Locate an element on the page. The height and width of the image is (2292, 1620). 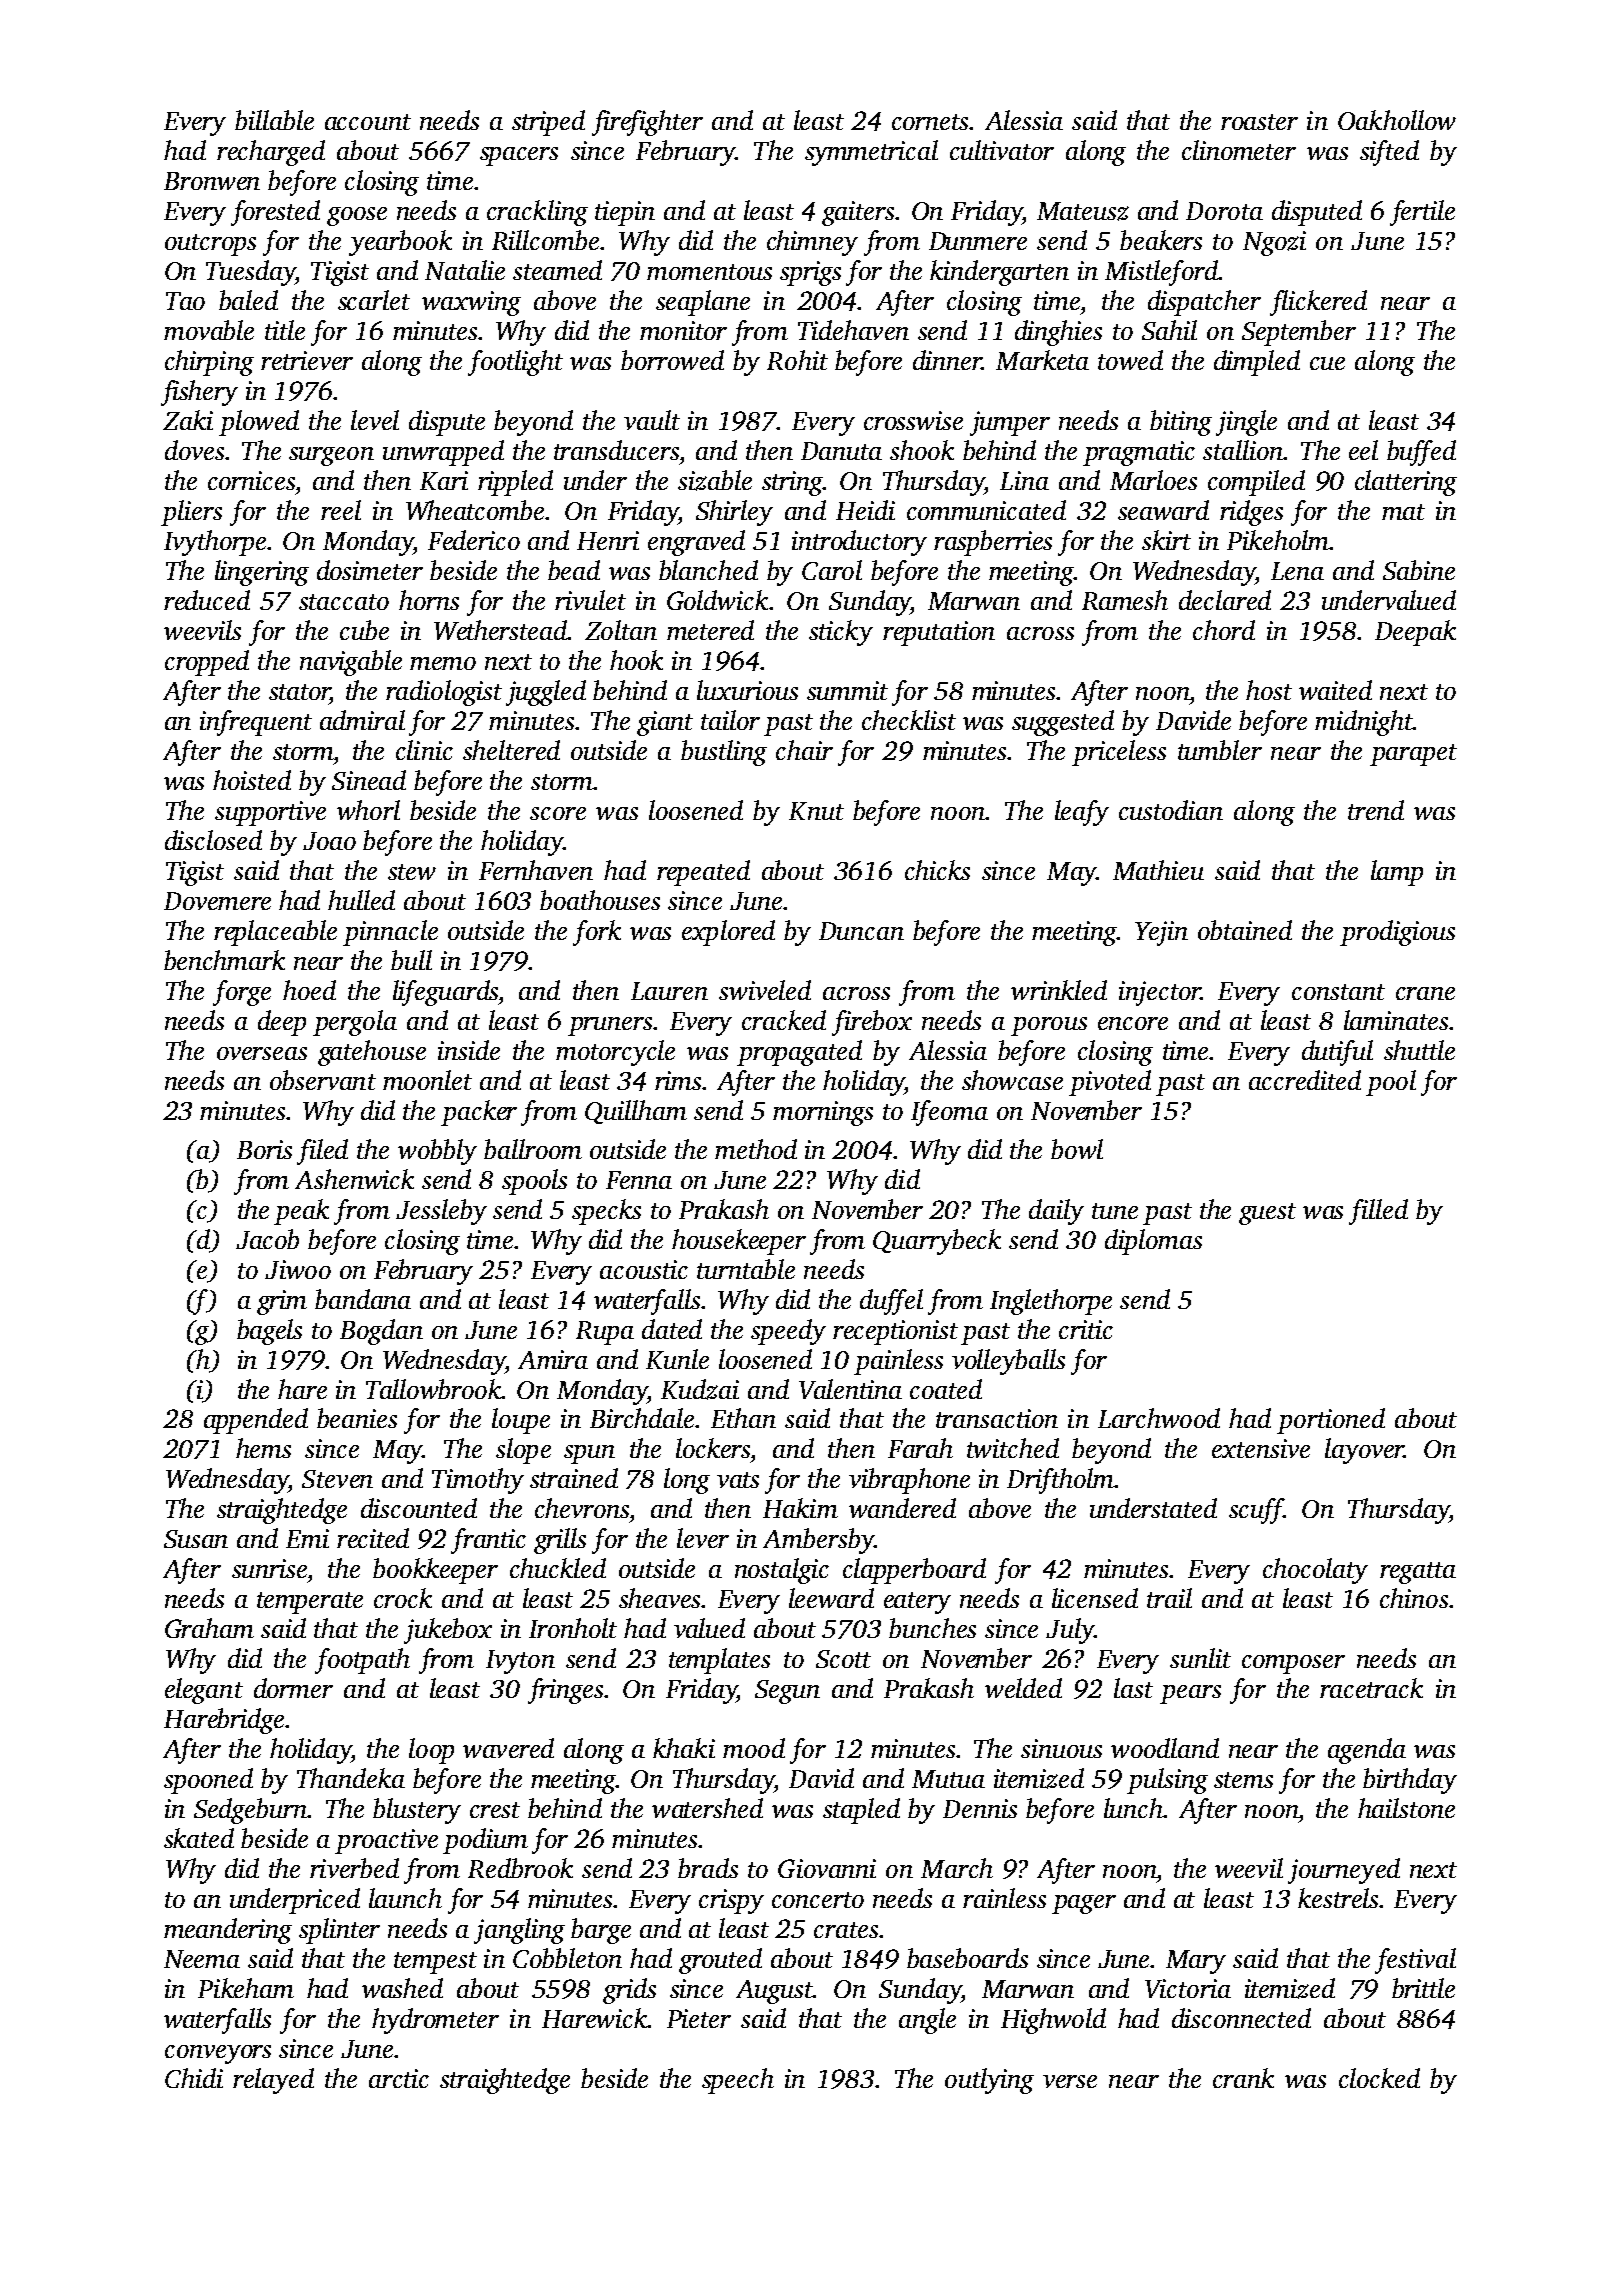
summit is located at coordinates (847, 690).
